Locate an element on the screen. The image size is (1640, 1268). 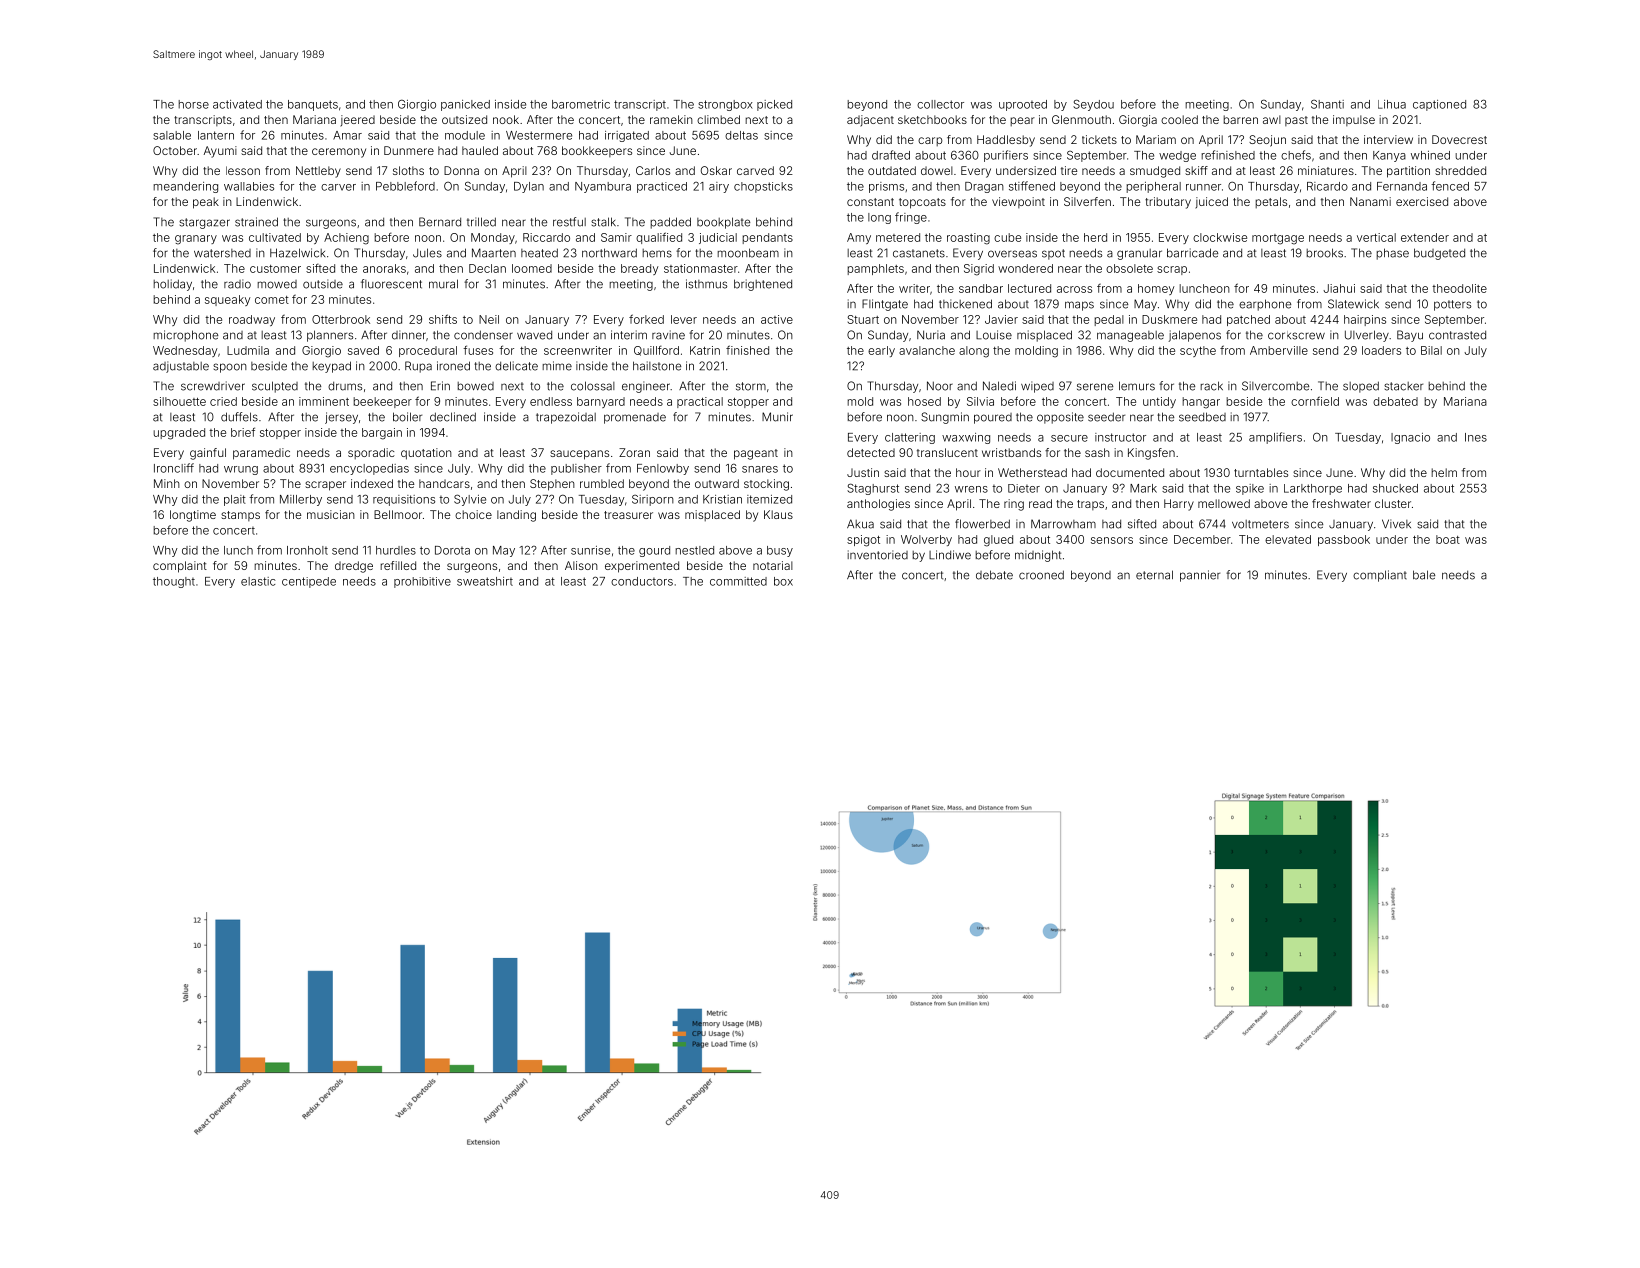
Zoran is located at coordinates (634, 452).
